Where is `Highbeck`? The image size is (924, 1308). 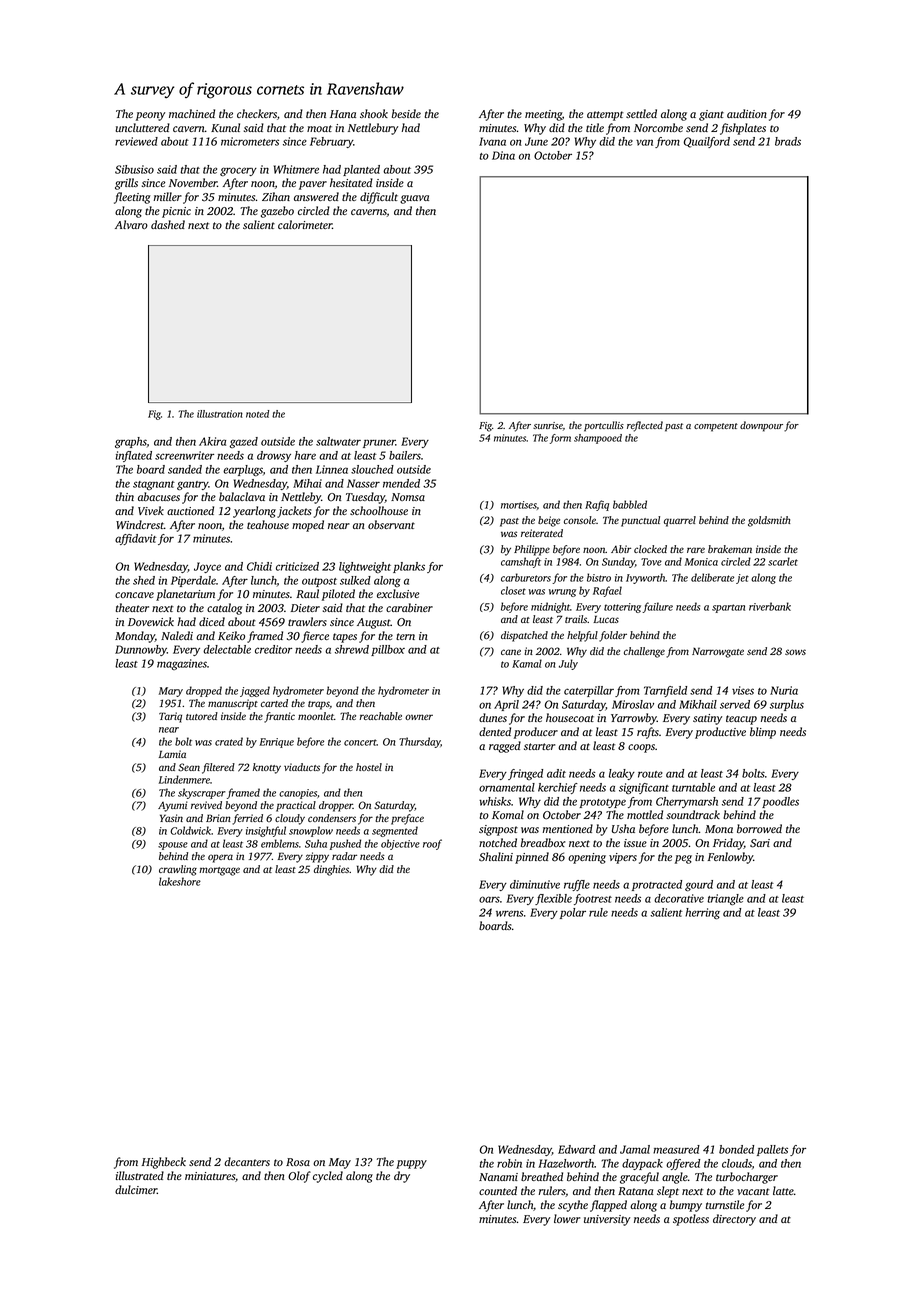 Highbeck is located at coordinates (164, 1163).
